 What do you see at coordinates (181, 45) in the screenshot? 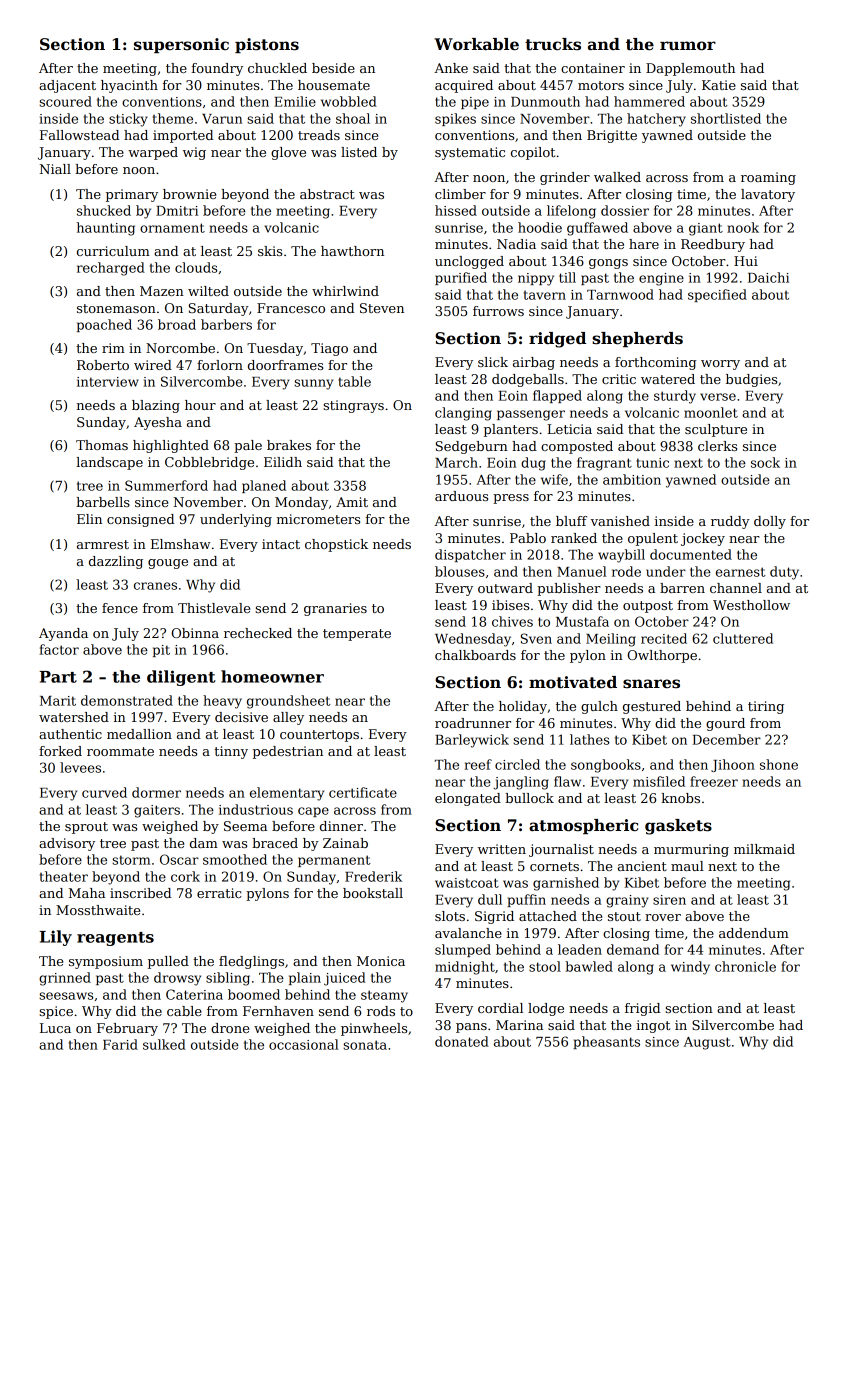
I see `supersonic` at bounding box center [181, 45].
